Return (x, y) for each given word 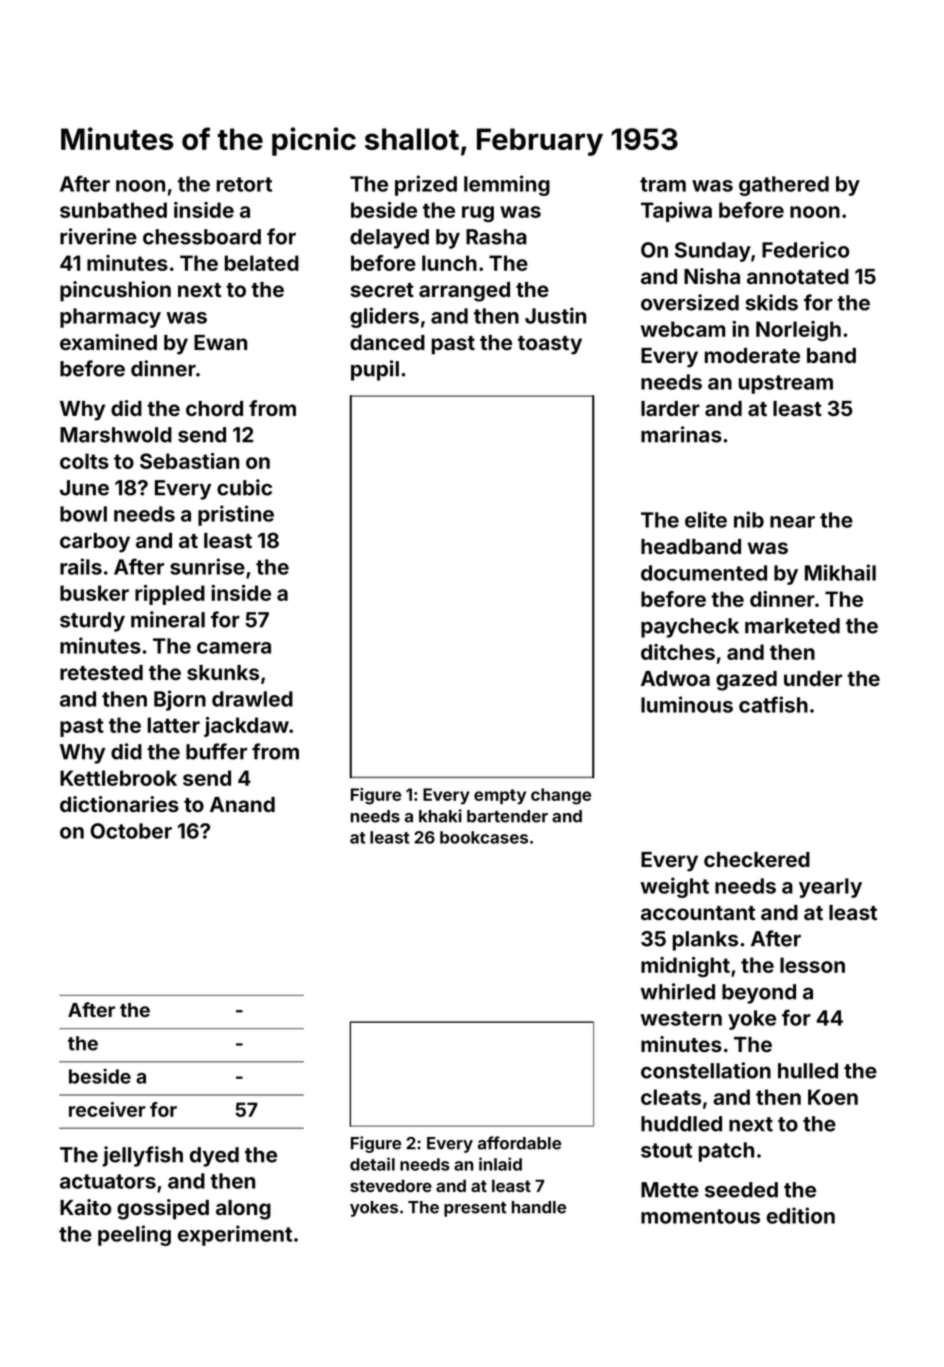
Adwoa (675, 678)
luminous (687, 704)
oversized (690, 302)
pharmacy (110, 318)
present (475, 1209)
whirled (677, 991)
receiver (107, 1109)
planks (705, 941)
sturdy (92, 622)
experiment (235, 1235)
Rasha (496, 237)
